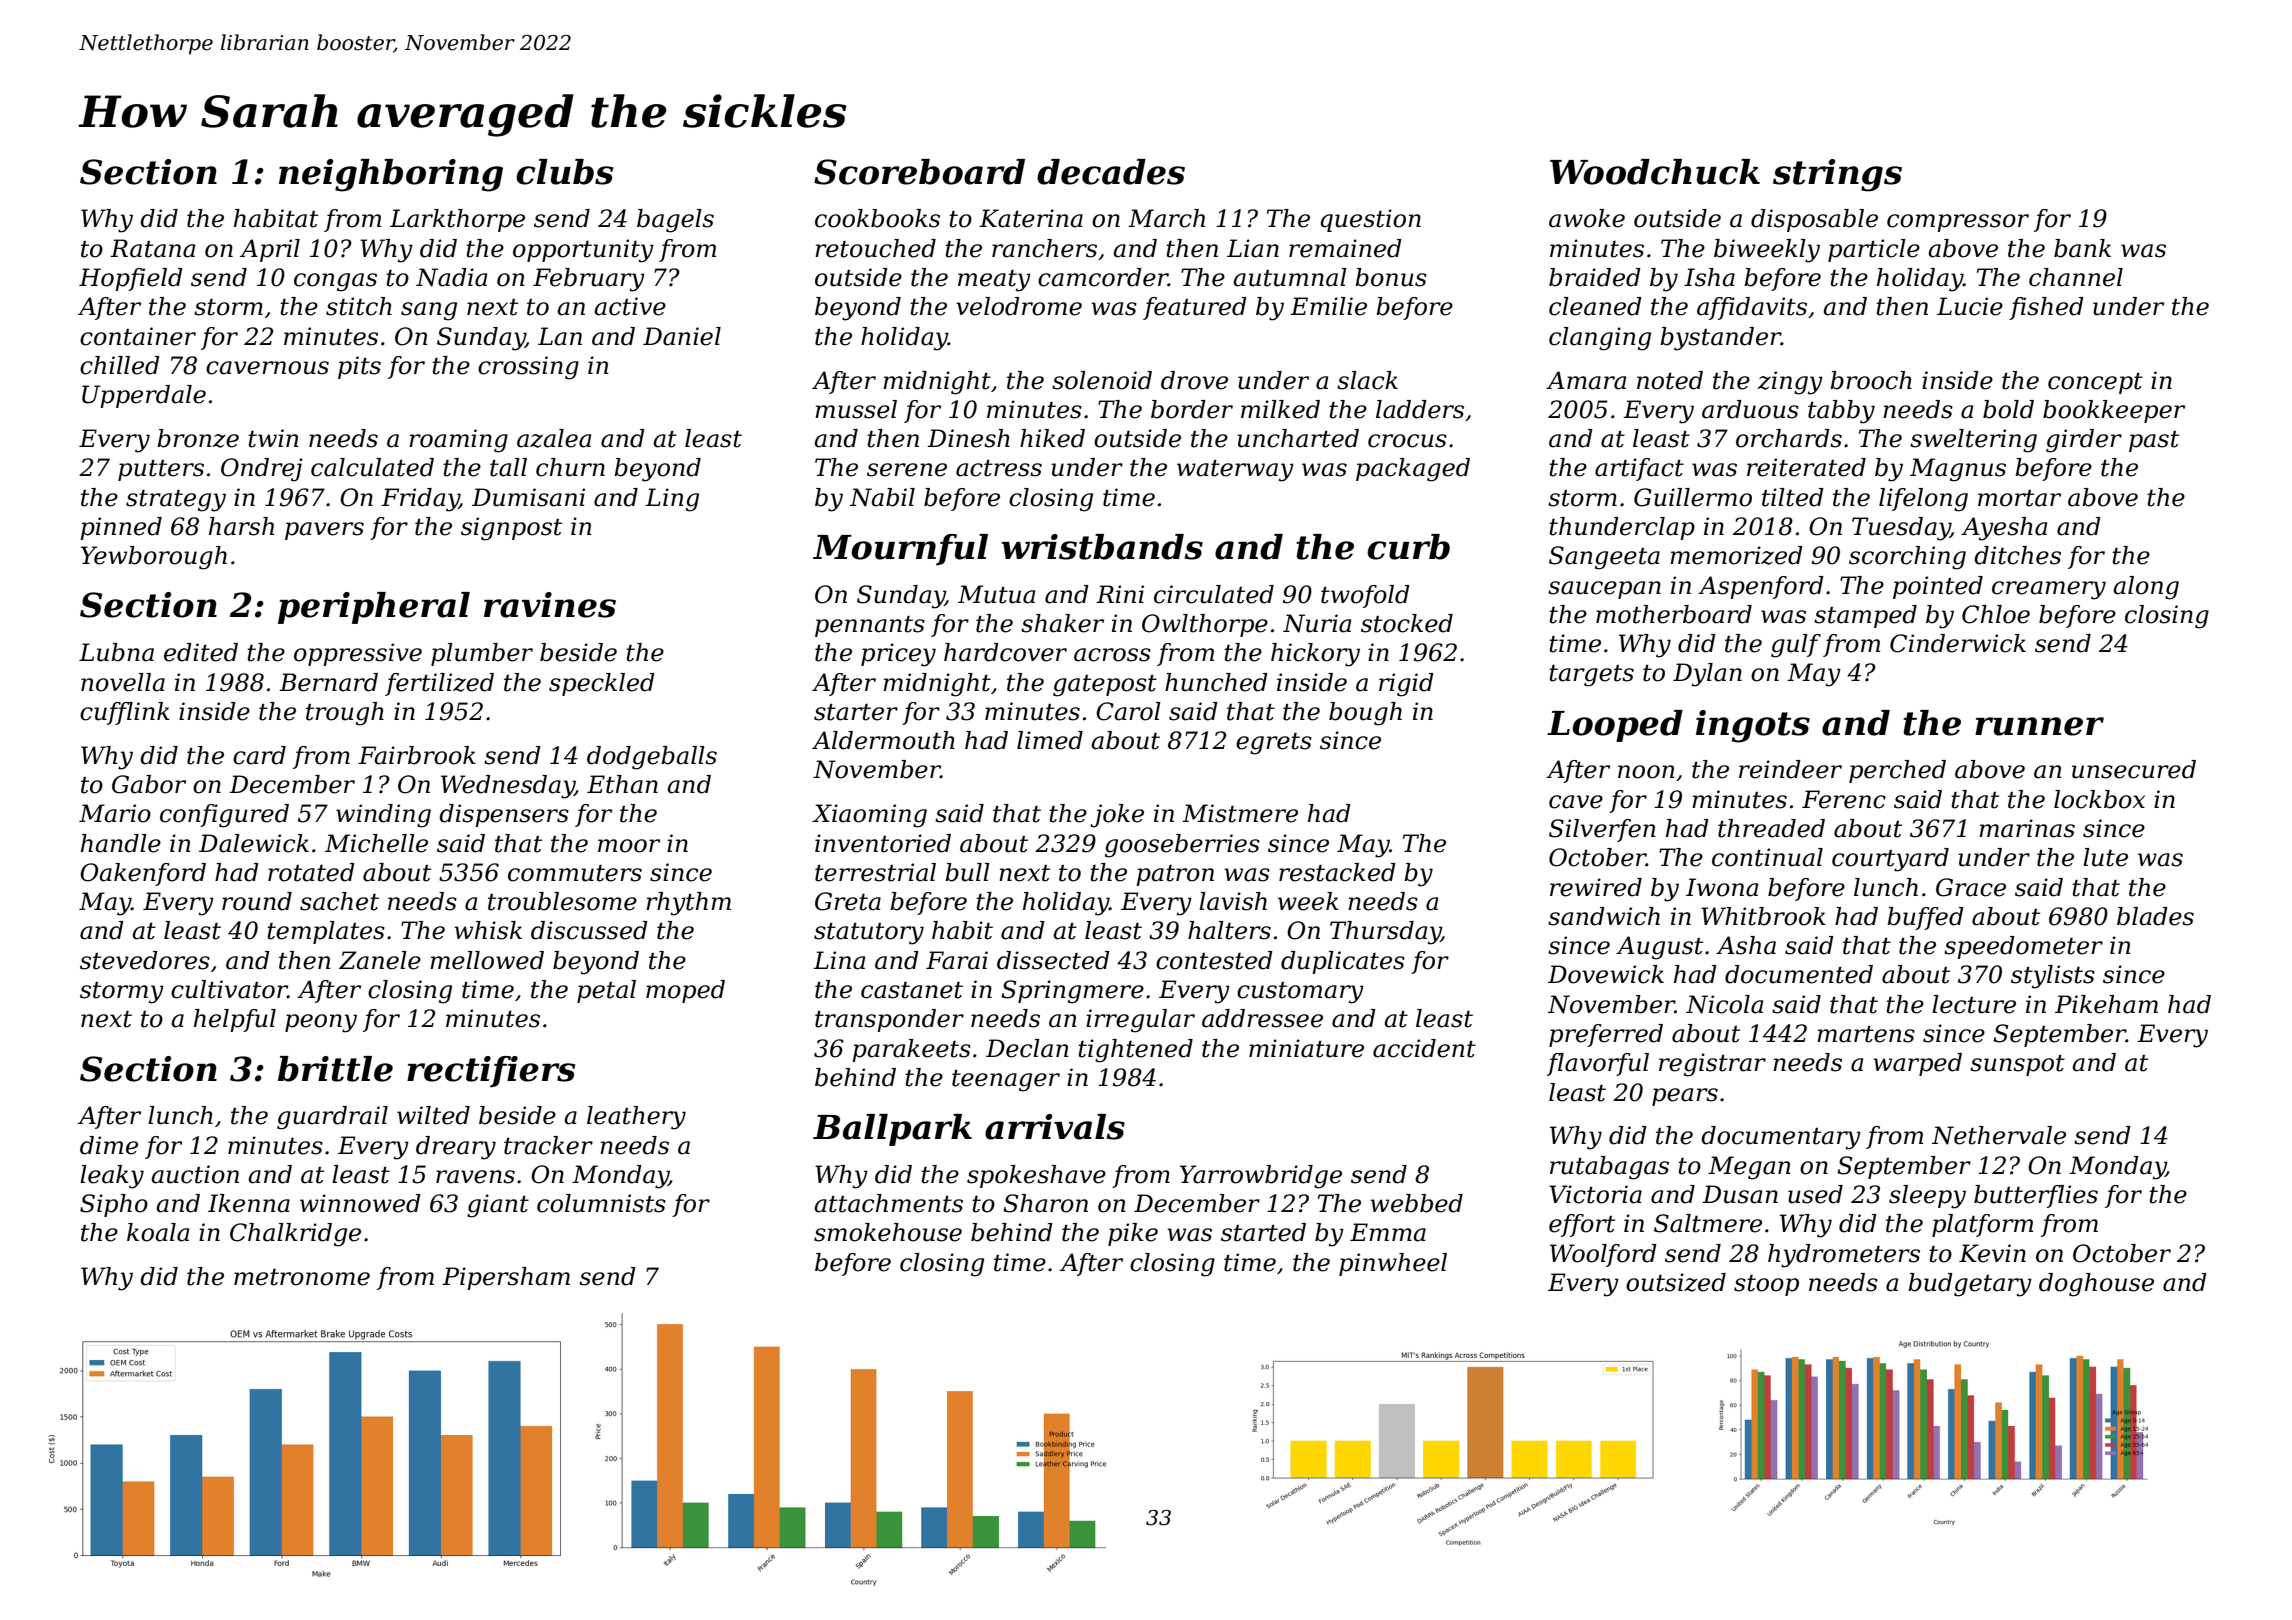  I want to click on Isha, so click(1709, 277).
